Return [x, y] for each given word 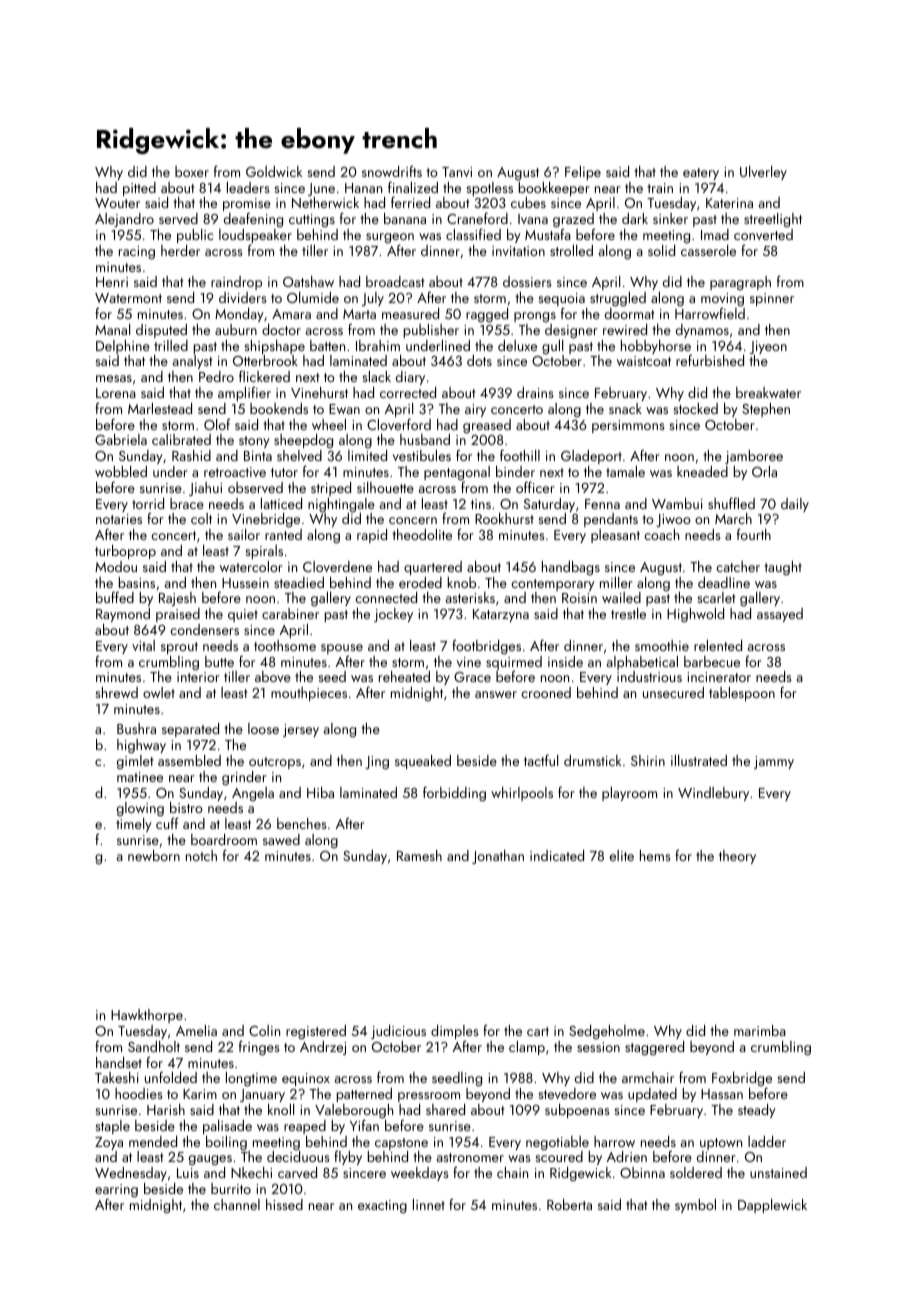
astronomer [470, 1157]
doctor [281, 329]
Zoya [109, 1143]
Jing [377, 763]
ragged [487, 315]
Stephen [766, 410]
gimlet [135, 762]
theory [737, 857]
